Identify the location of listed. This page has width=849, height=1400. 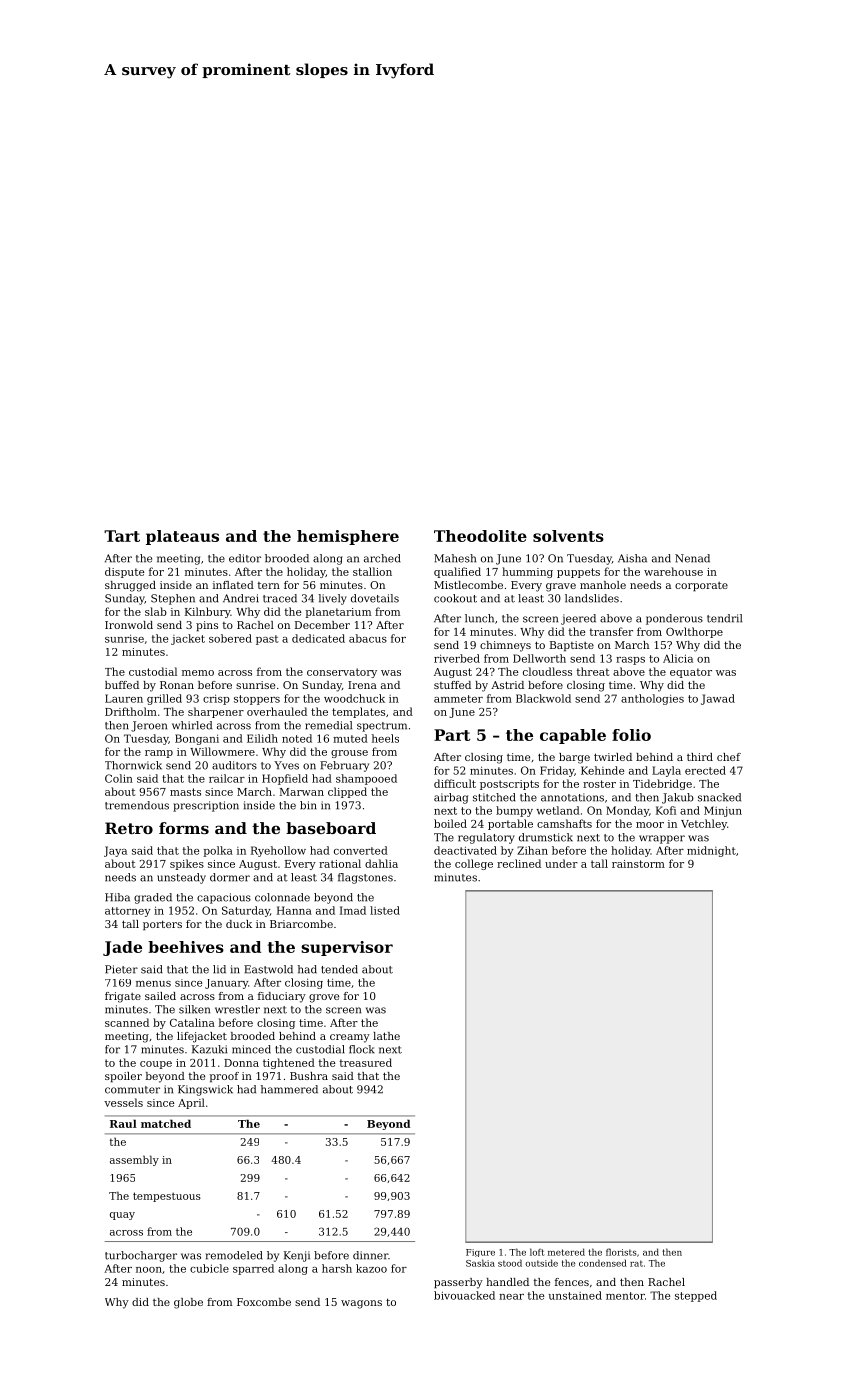
(385, 910).
